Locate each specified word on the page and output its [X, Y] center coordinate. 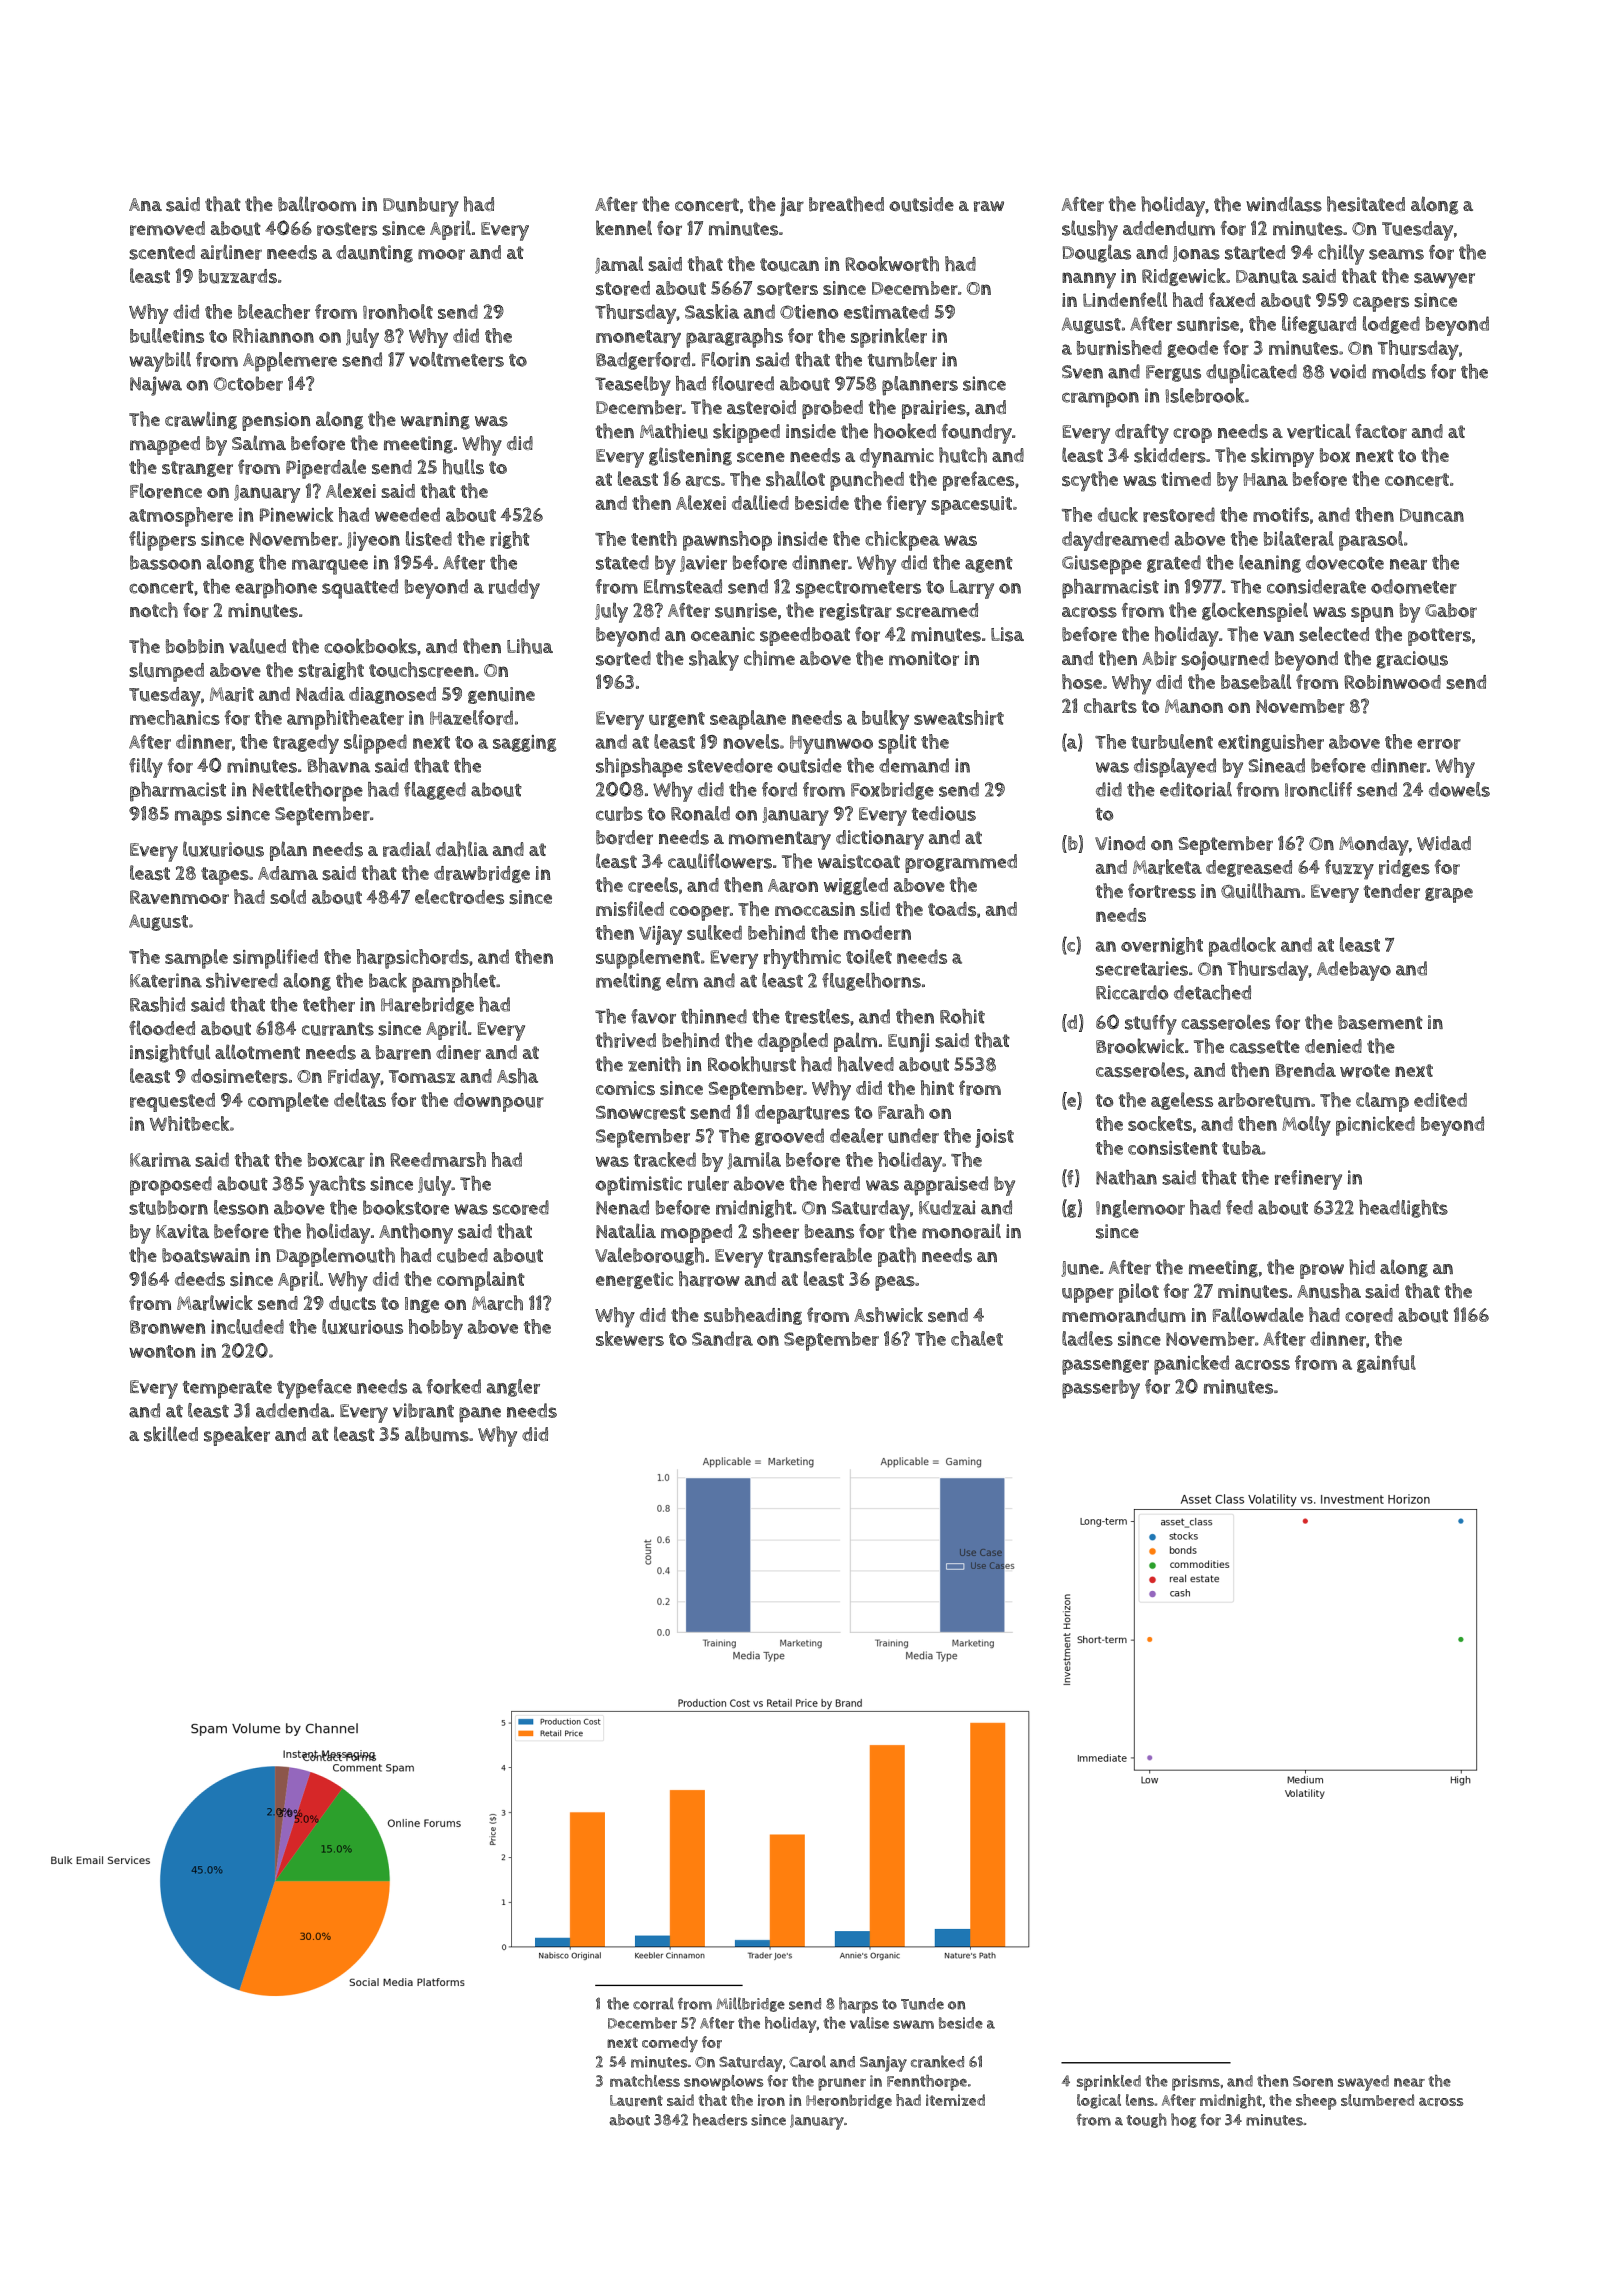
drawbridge [482, 874]
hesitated [1366, 204]
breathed [846, 204]
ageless [1182, 1101]
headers [720, 2119]
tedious [944, 813]
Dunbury [421, 207]
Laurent [636, 2101]
